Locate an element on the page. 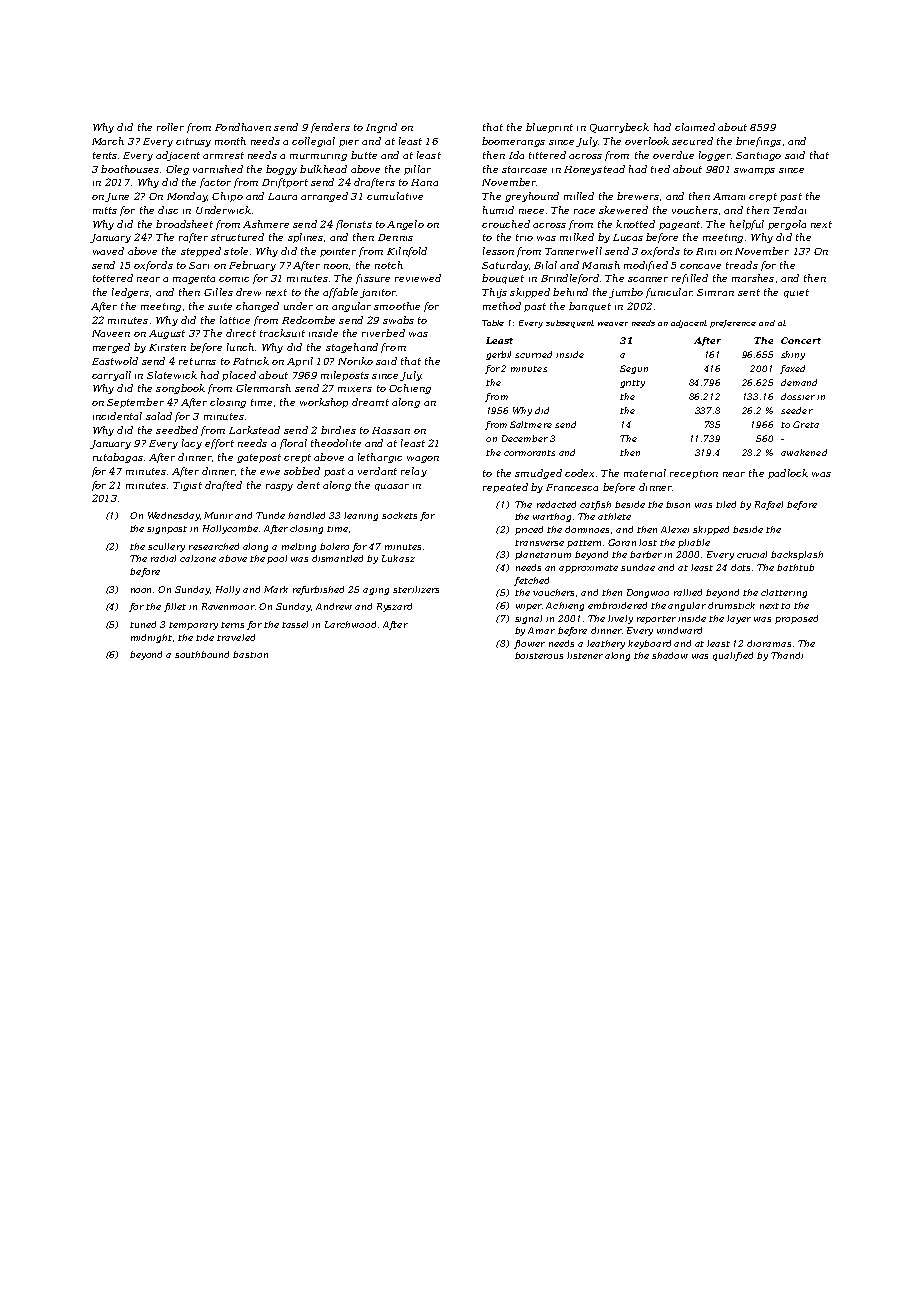 This document has height=1308, width=924. gritty is located at coordinates (632, 384).
